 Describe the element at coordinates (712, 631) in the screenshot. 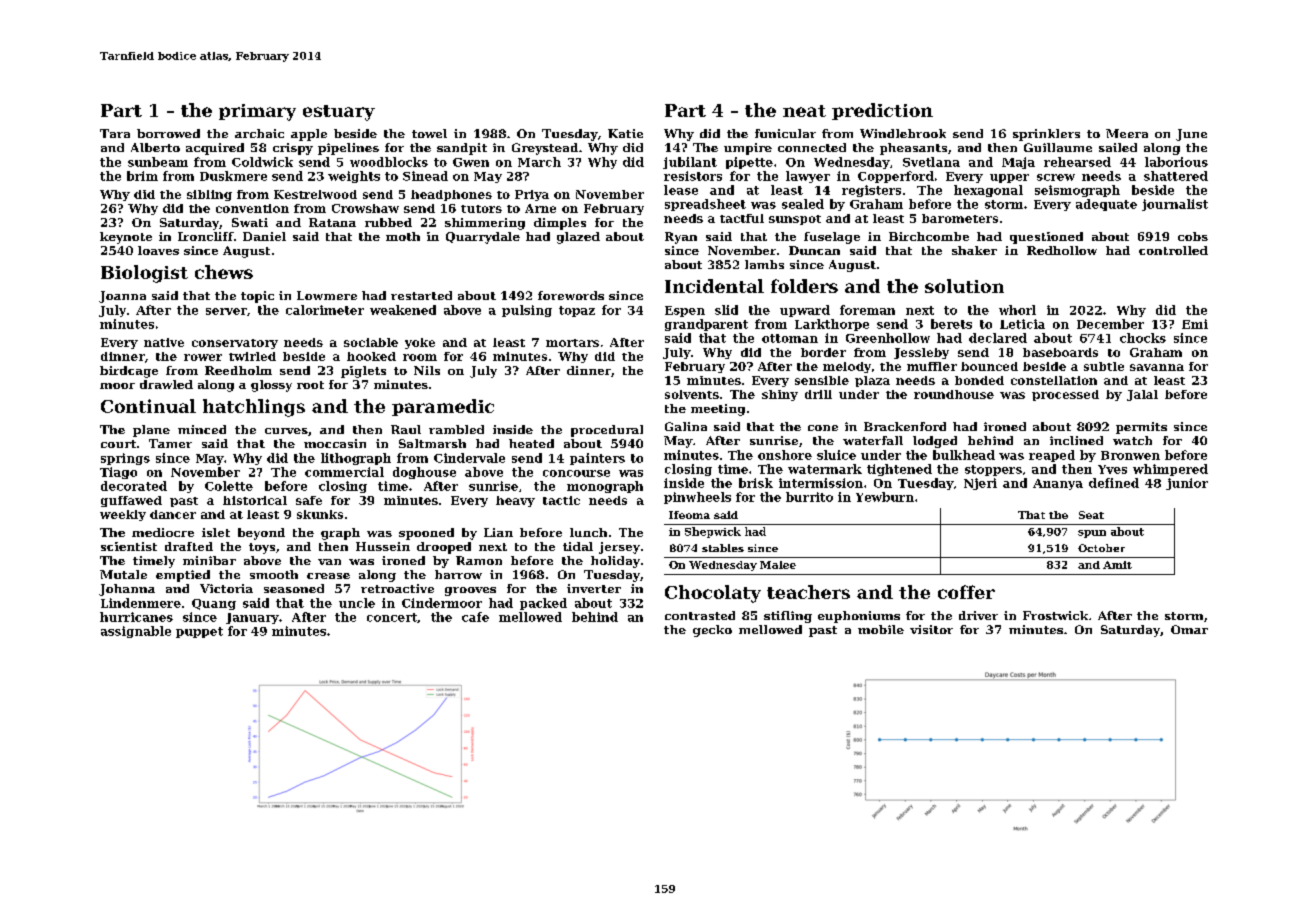

I see `gecko` at that location.
